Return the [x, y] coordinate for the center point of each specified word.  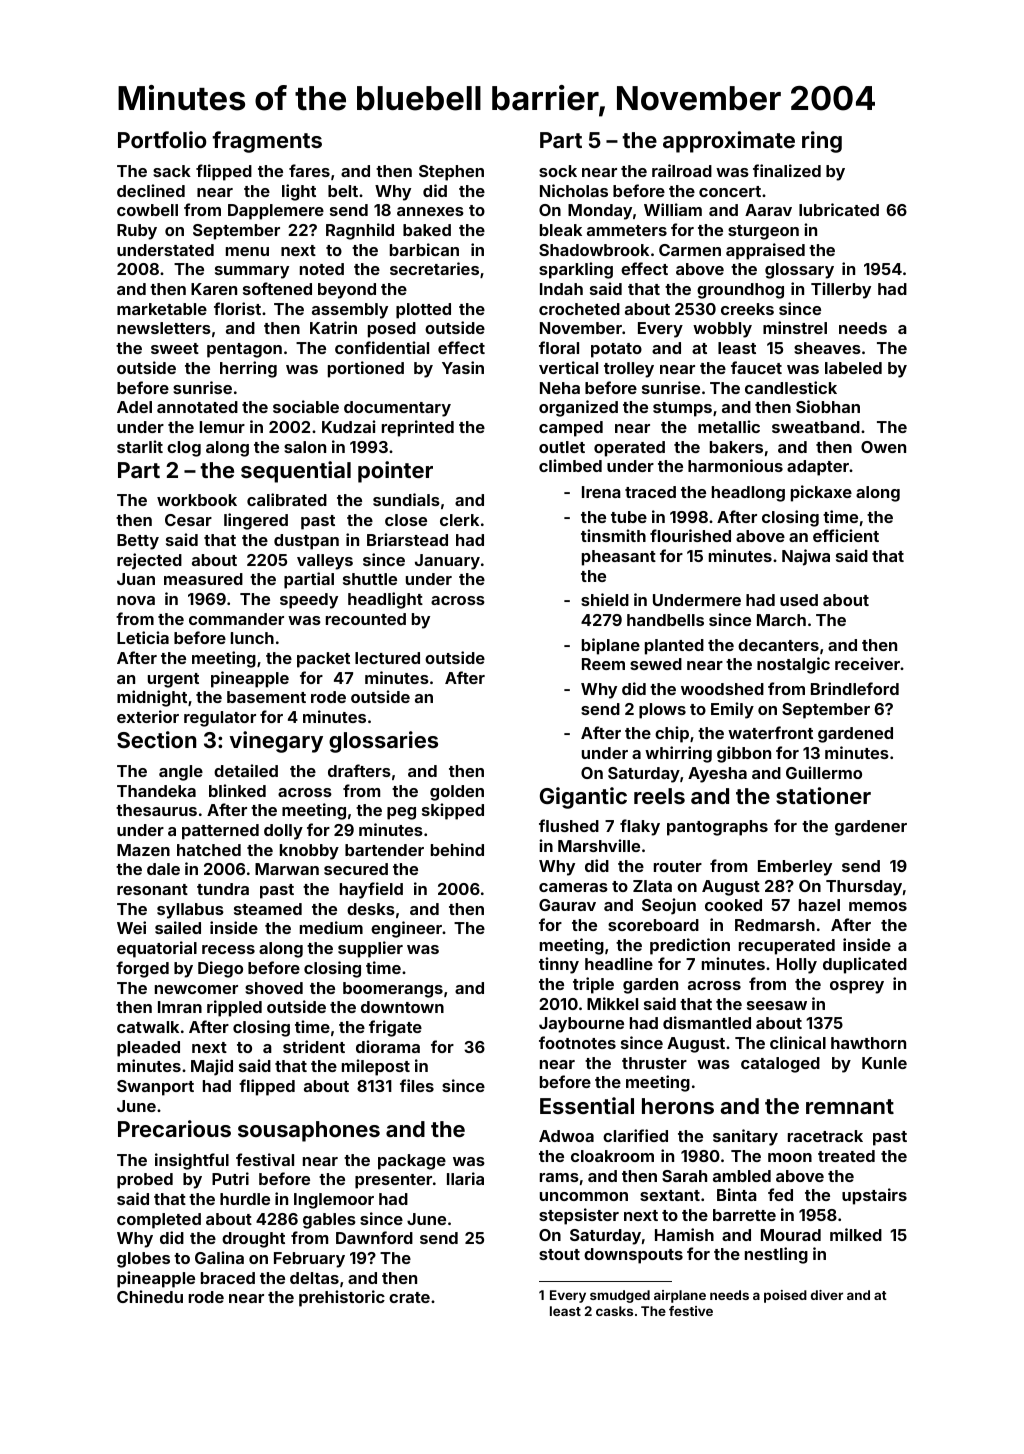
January [447, 562]
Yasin [463, 367]
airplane [680, 1296]
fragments [267, 142]
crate [409, 1297]
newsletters [164, 328]
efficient [846, 535]
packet [323, 660]
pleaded [148, 1049]
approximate [729, 142]
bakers [736, 447]
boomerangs [393, 990]
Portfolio [162, 139]
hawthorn [868, 1043]
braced [228, 1278]
